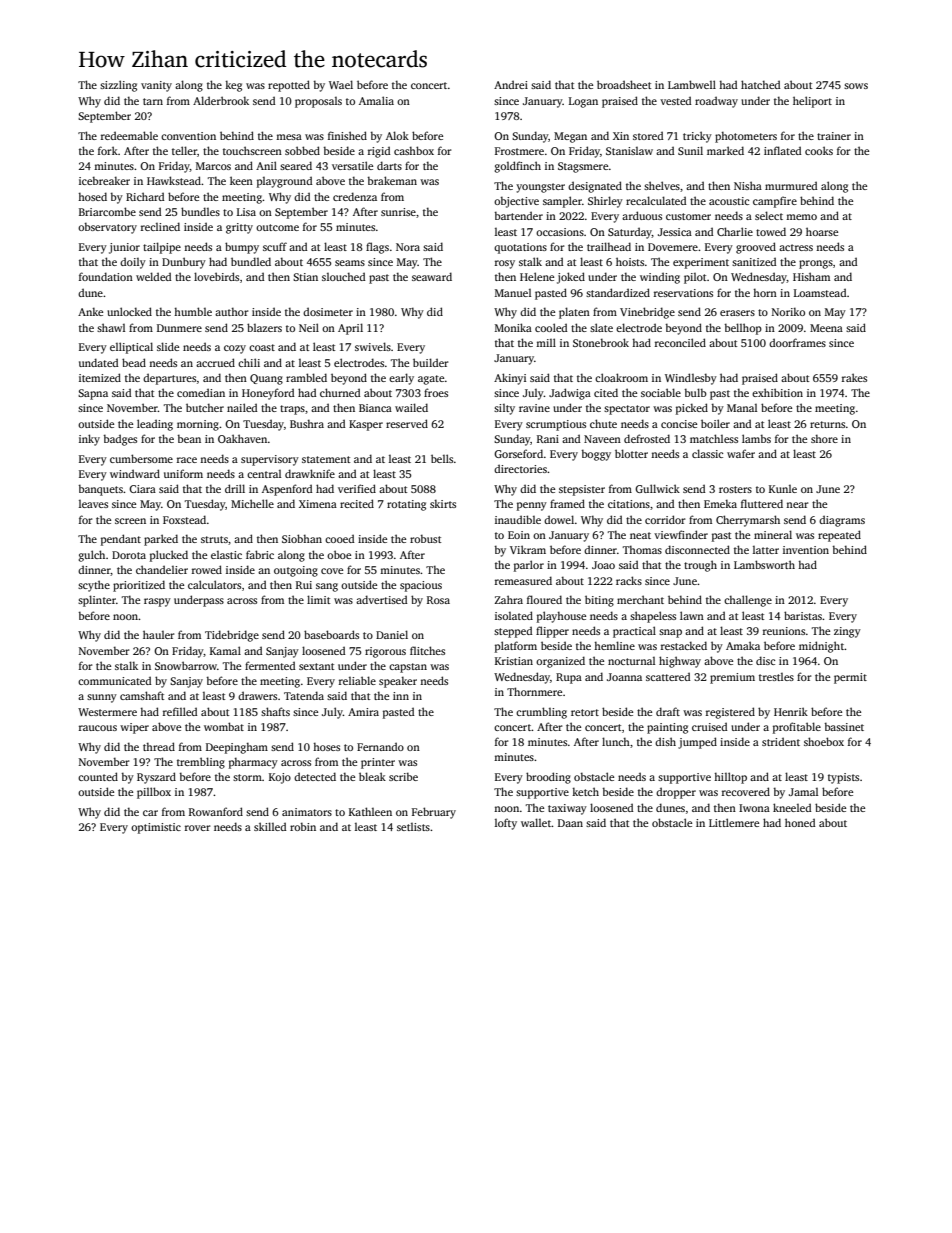  I want to click on trainer, so click(834, 136).
